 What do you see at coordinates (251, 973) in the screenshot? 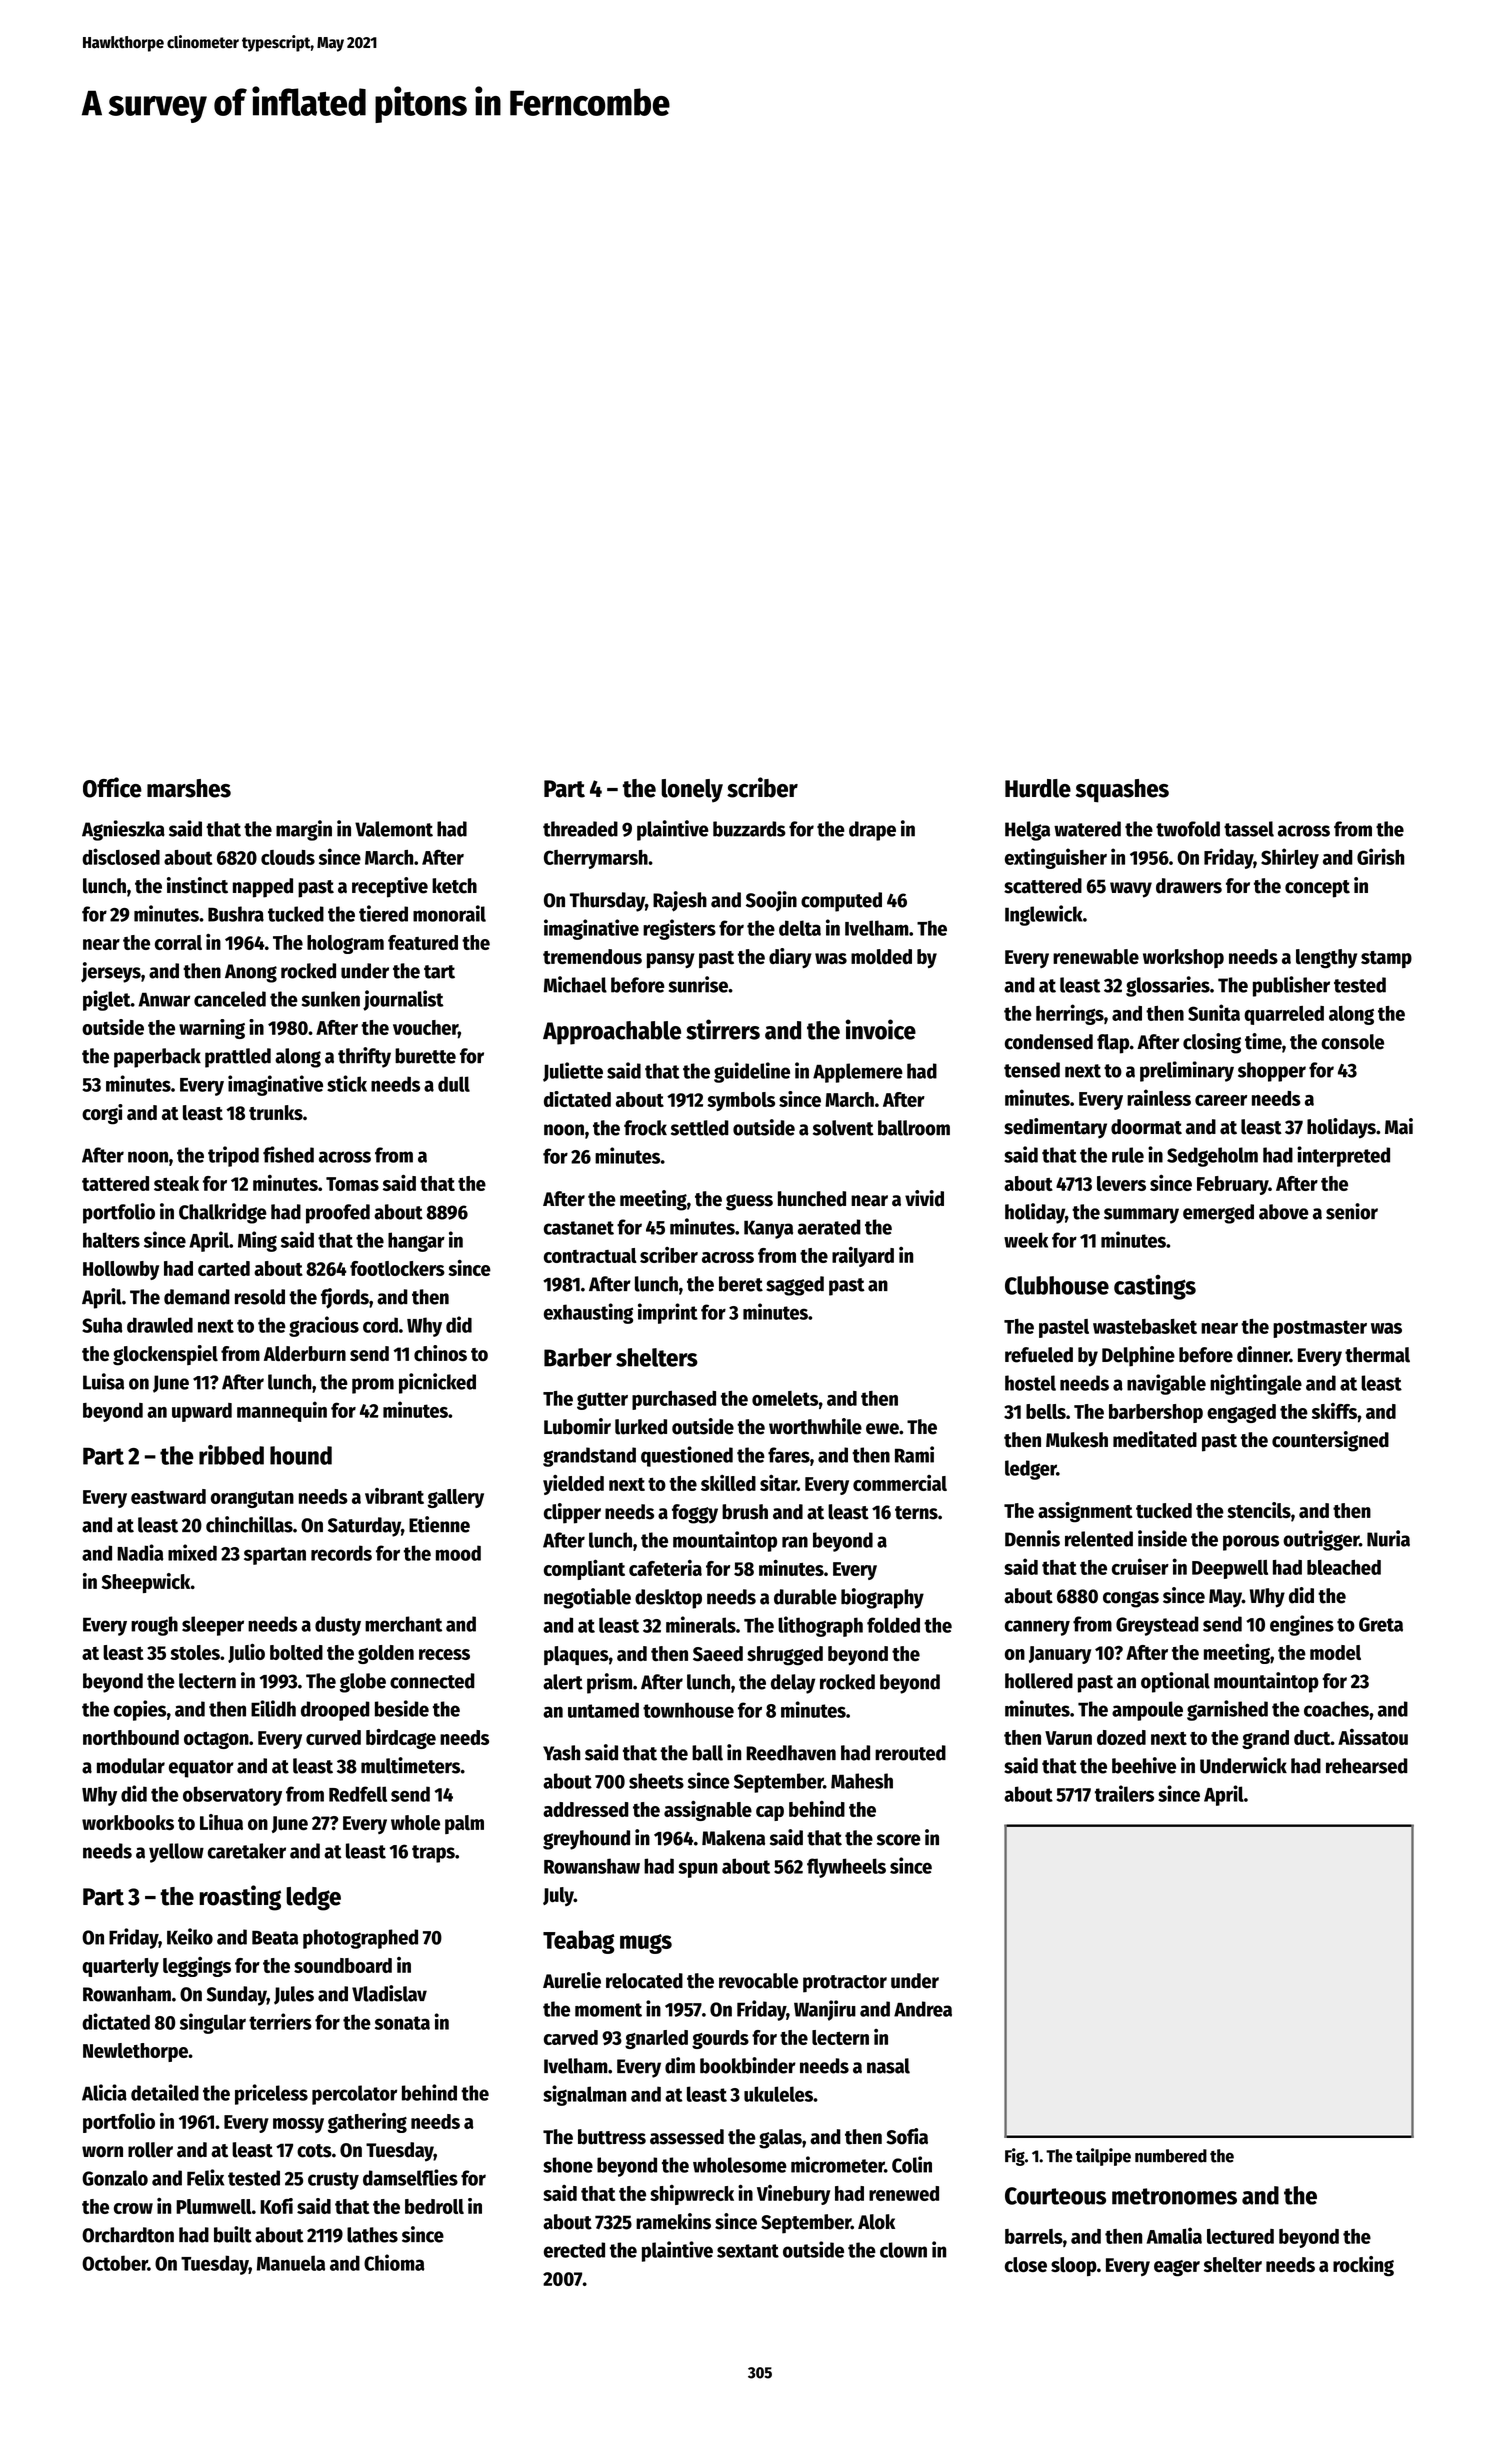
I see `Anong` at bounding box center [251, 973].
